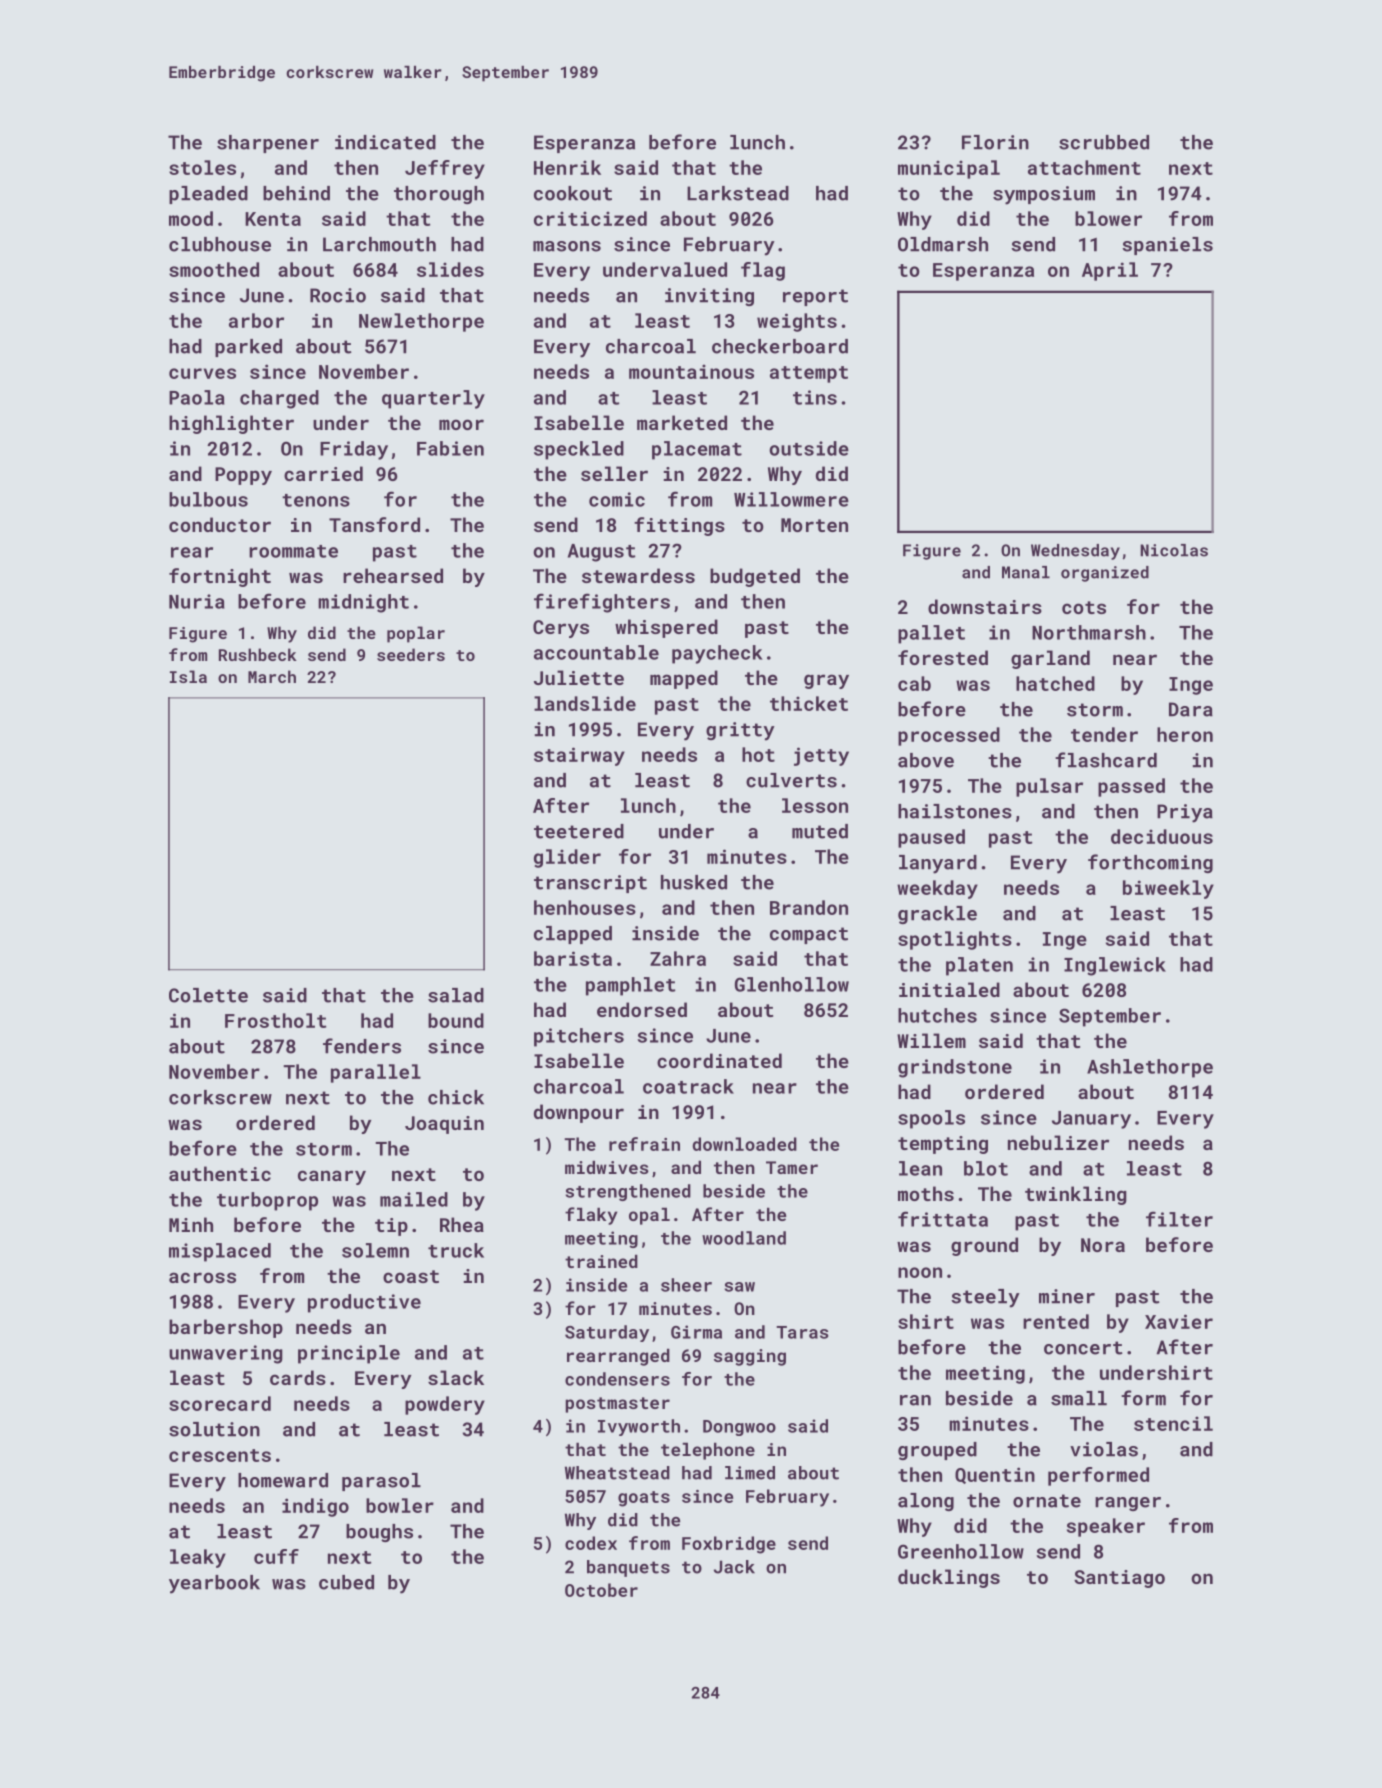 Image resolution: width=1382 pixels, height=1788 pixels. I want to click on curves, so click(202, 373).
